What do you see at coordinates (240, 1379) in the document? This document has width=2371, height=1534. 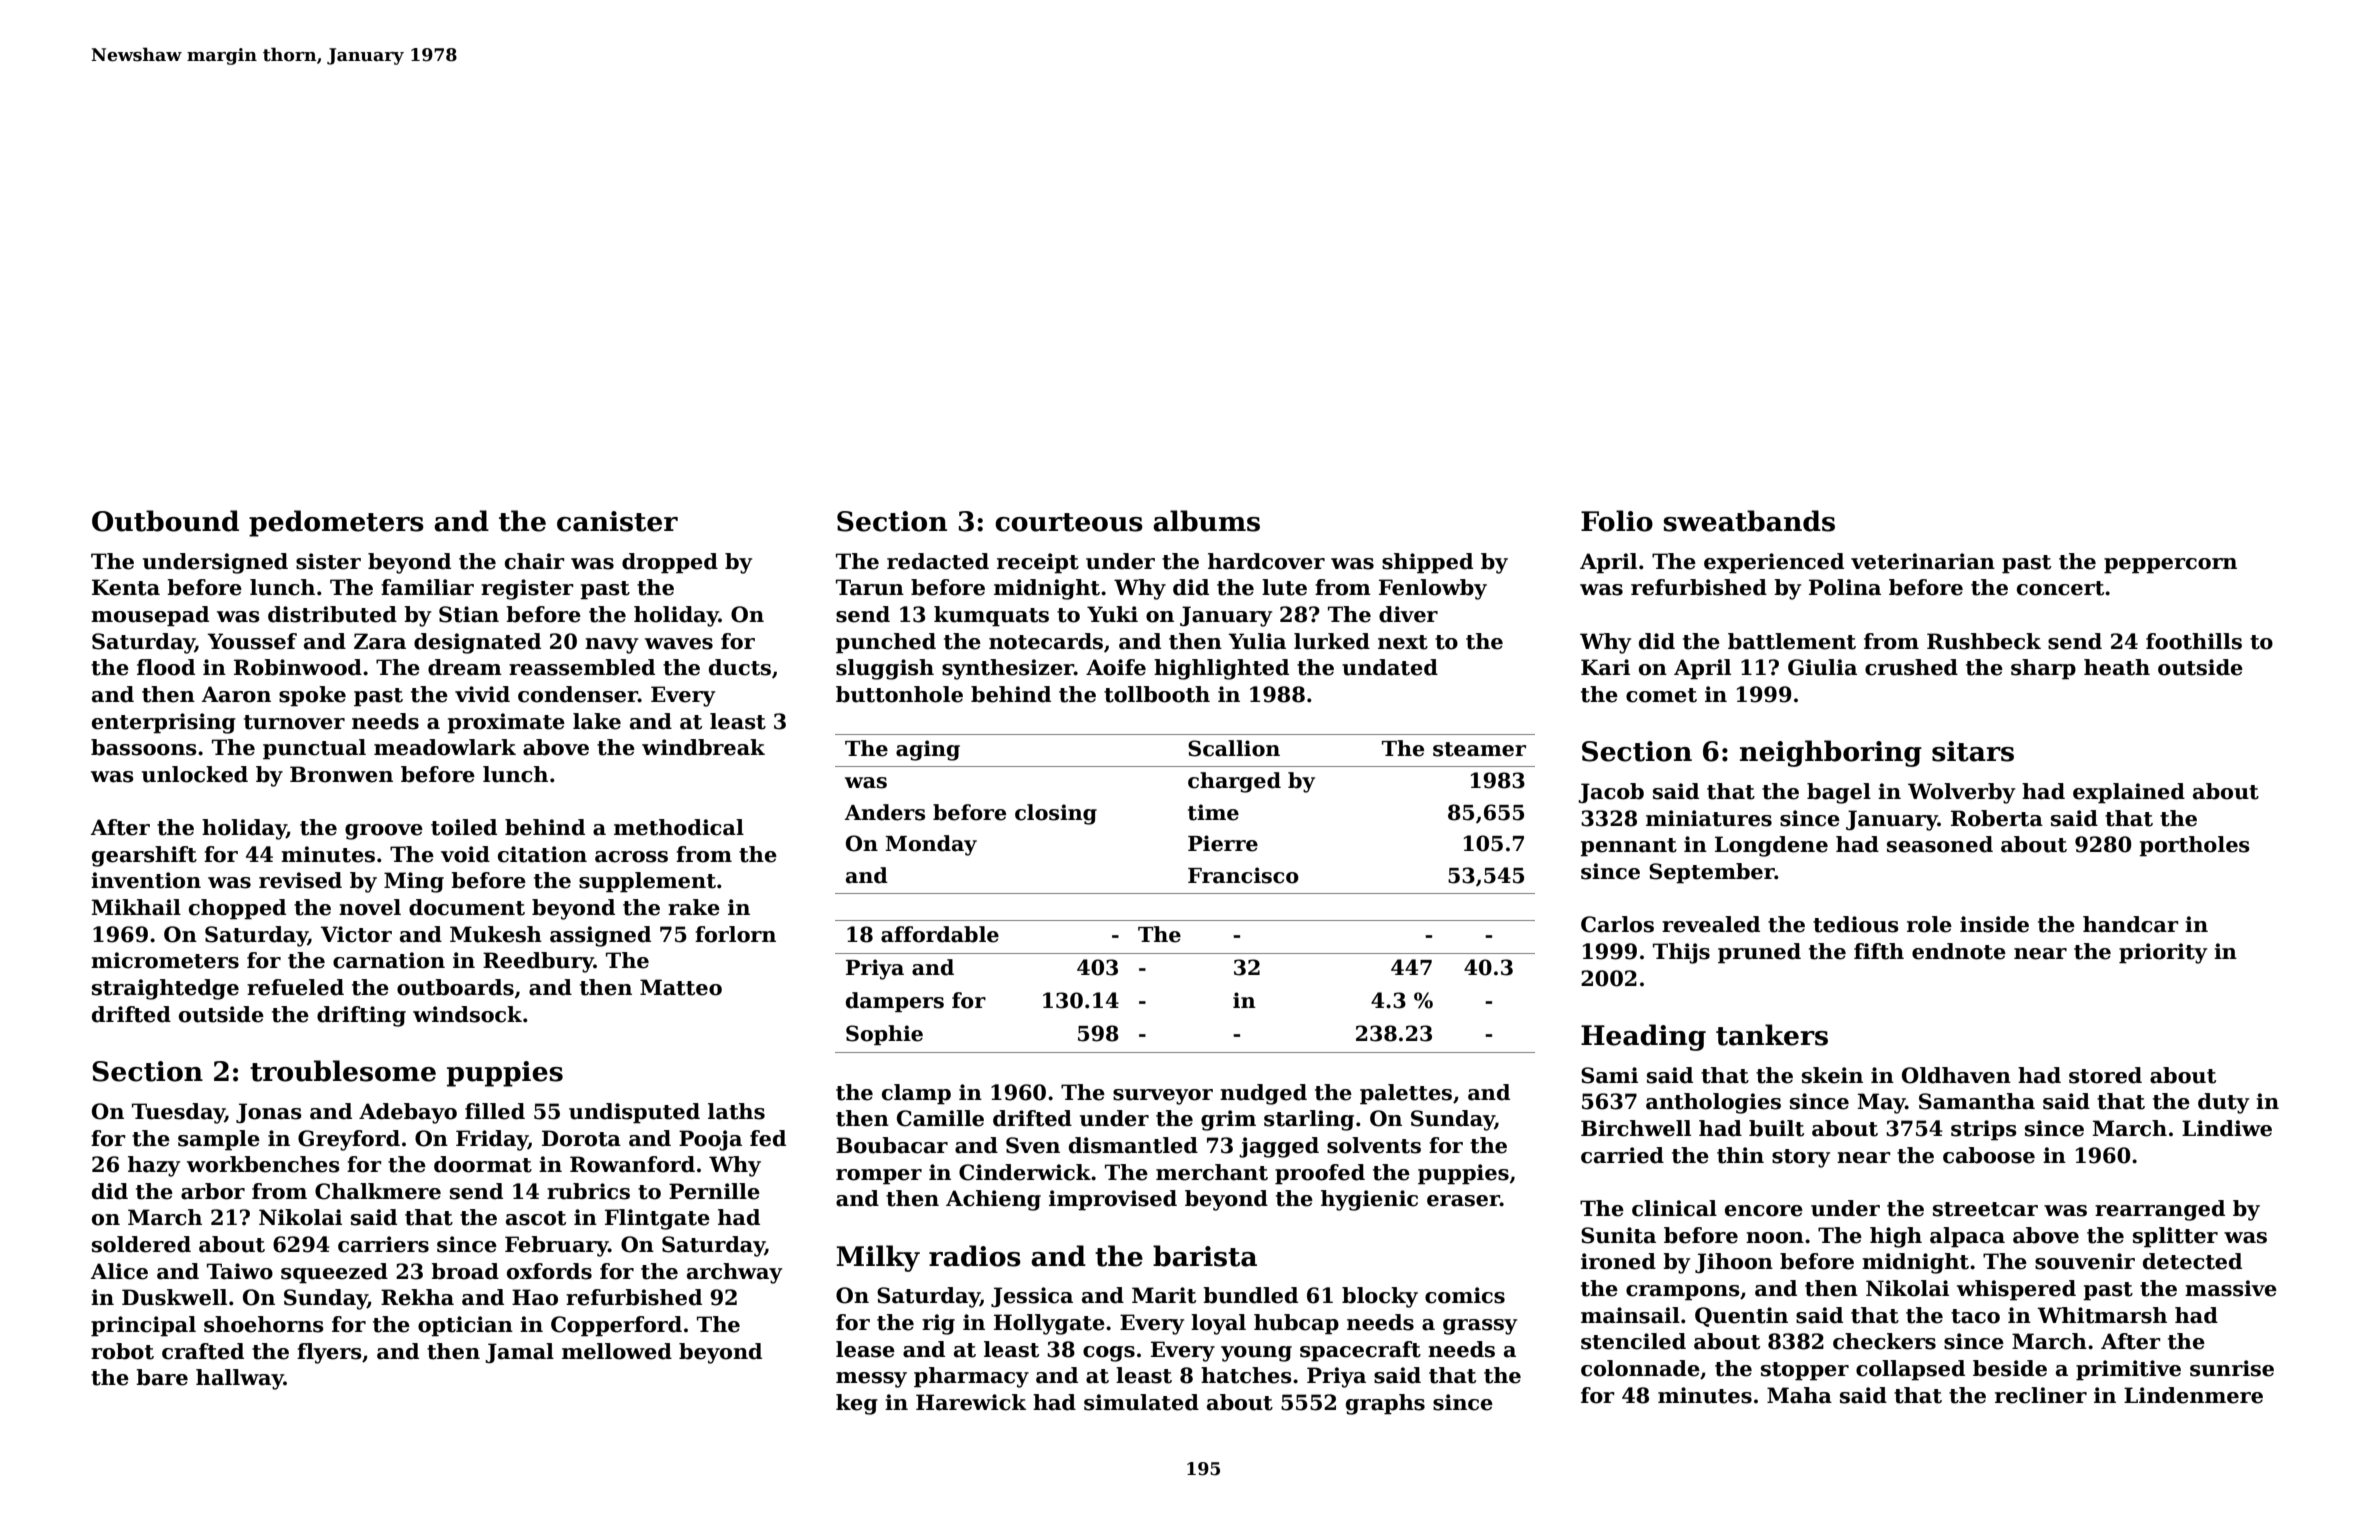 I see `hallway` at bounding box center [240, 1379].
